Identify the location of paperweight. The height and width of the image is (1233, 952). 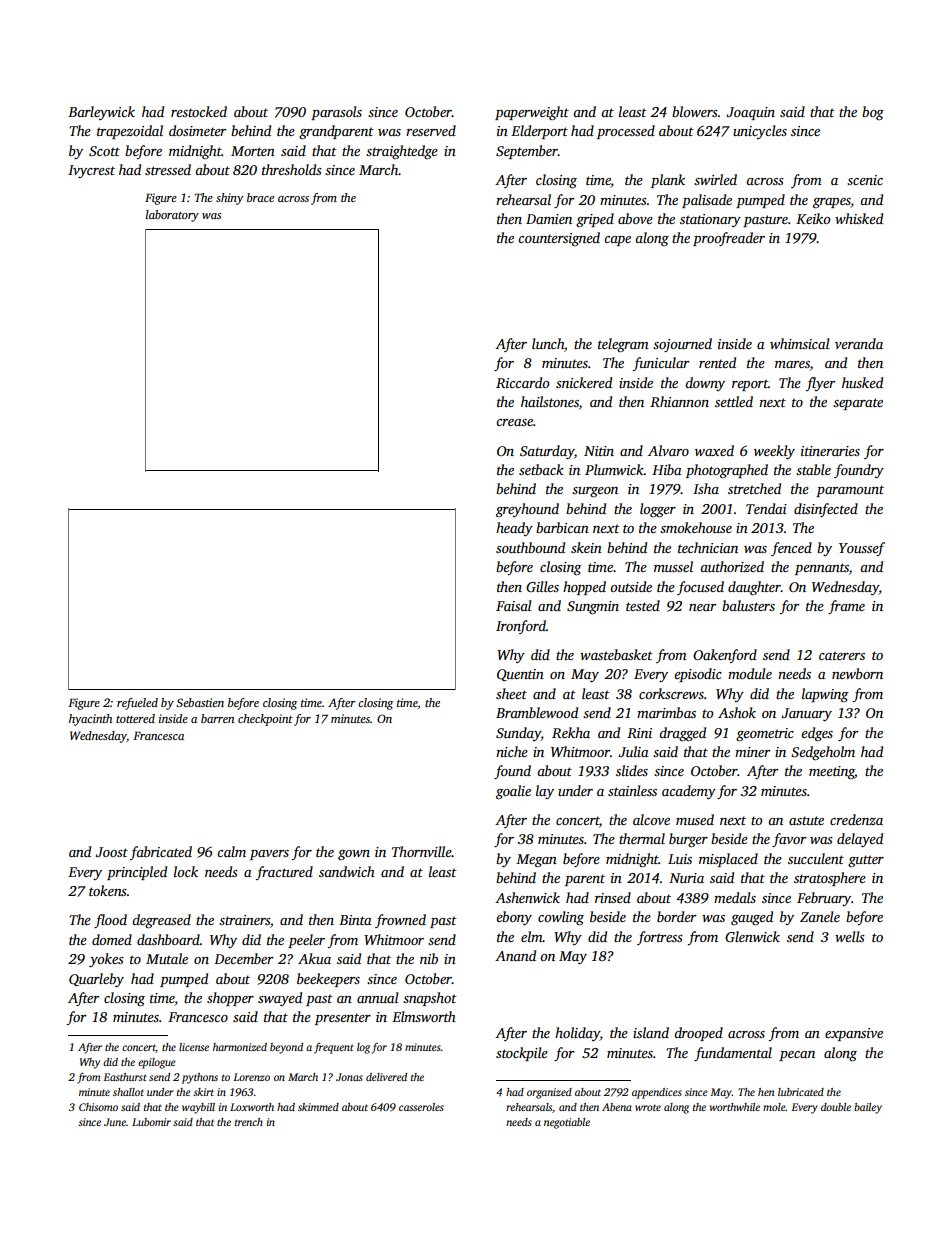
(532, 113).
